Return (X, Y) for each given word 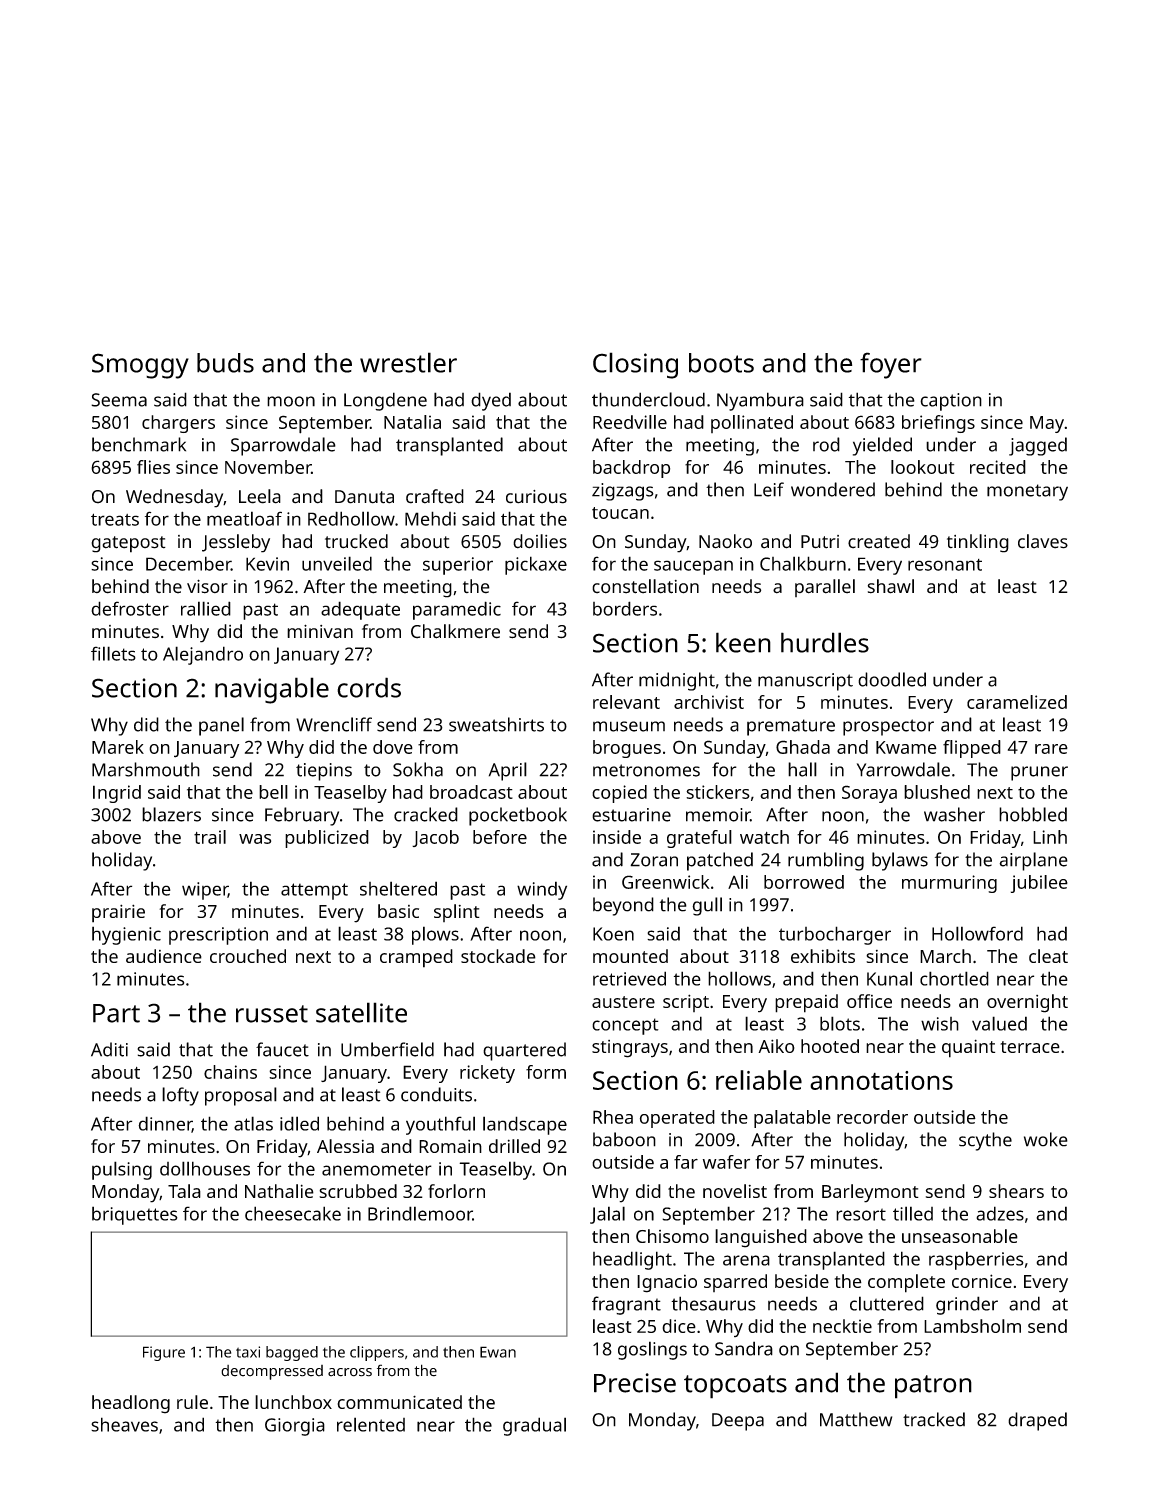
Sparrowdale (283, 446)
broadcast (471, 792)
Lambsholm (972, 1326)
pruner (1039, 773)
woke (1046, 1139)
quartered (524, 1051)
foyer (891, 365)
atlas (253, 1123)
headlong (131, 1404)
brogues (627, 749)
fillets (113, 653)
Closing (635, 365)
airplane (1033, 861)
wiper (205, 891)
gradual (534, 1426)
